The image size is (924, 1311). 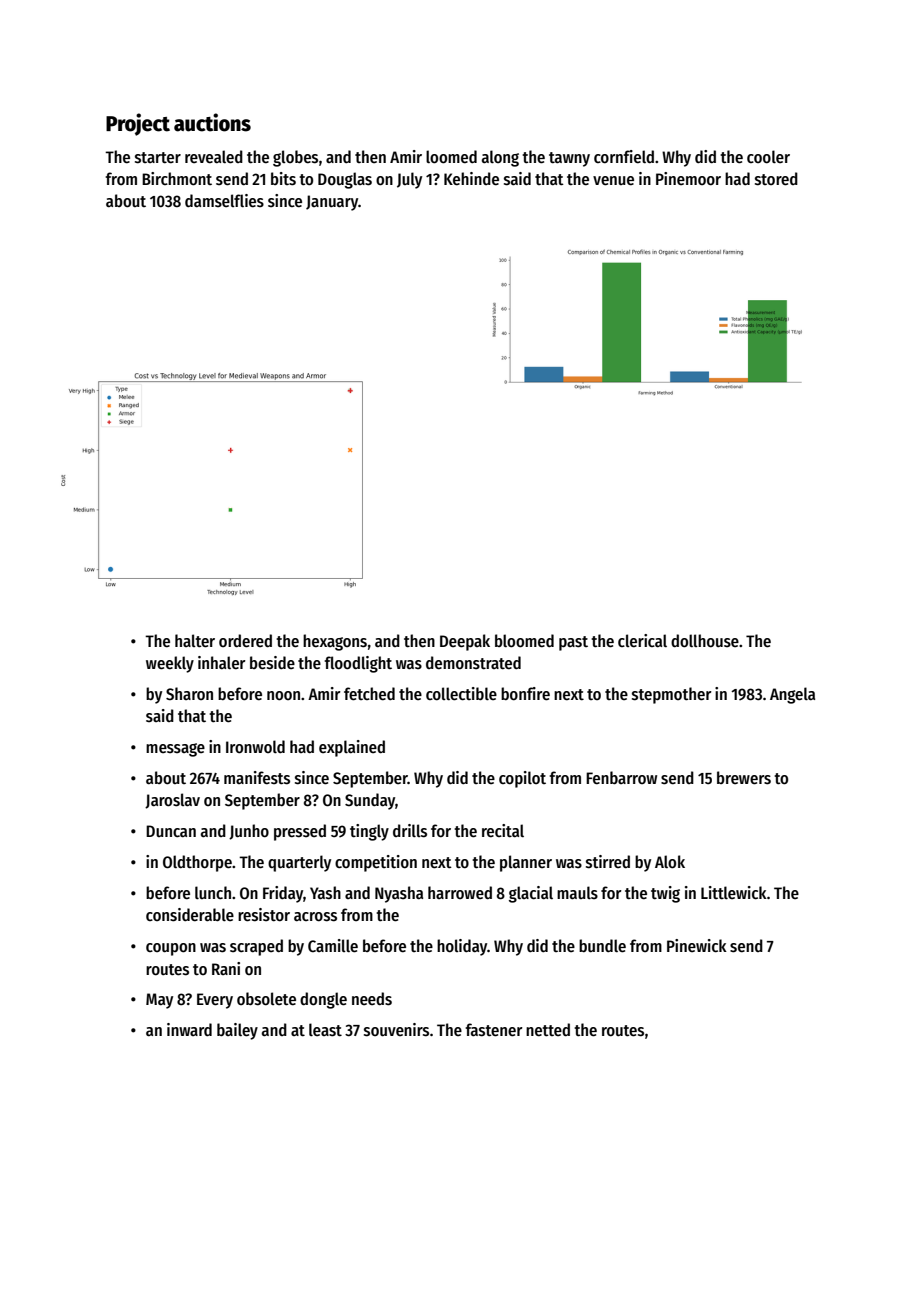 What do you see at coordinates (705, 641) in the page?
I see `dollhouse` at bounding box center [705, 641].
